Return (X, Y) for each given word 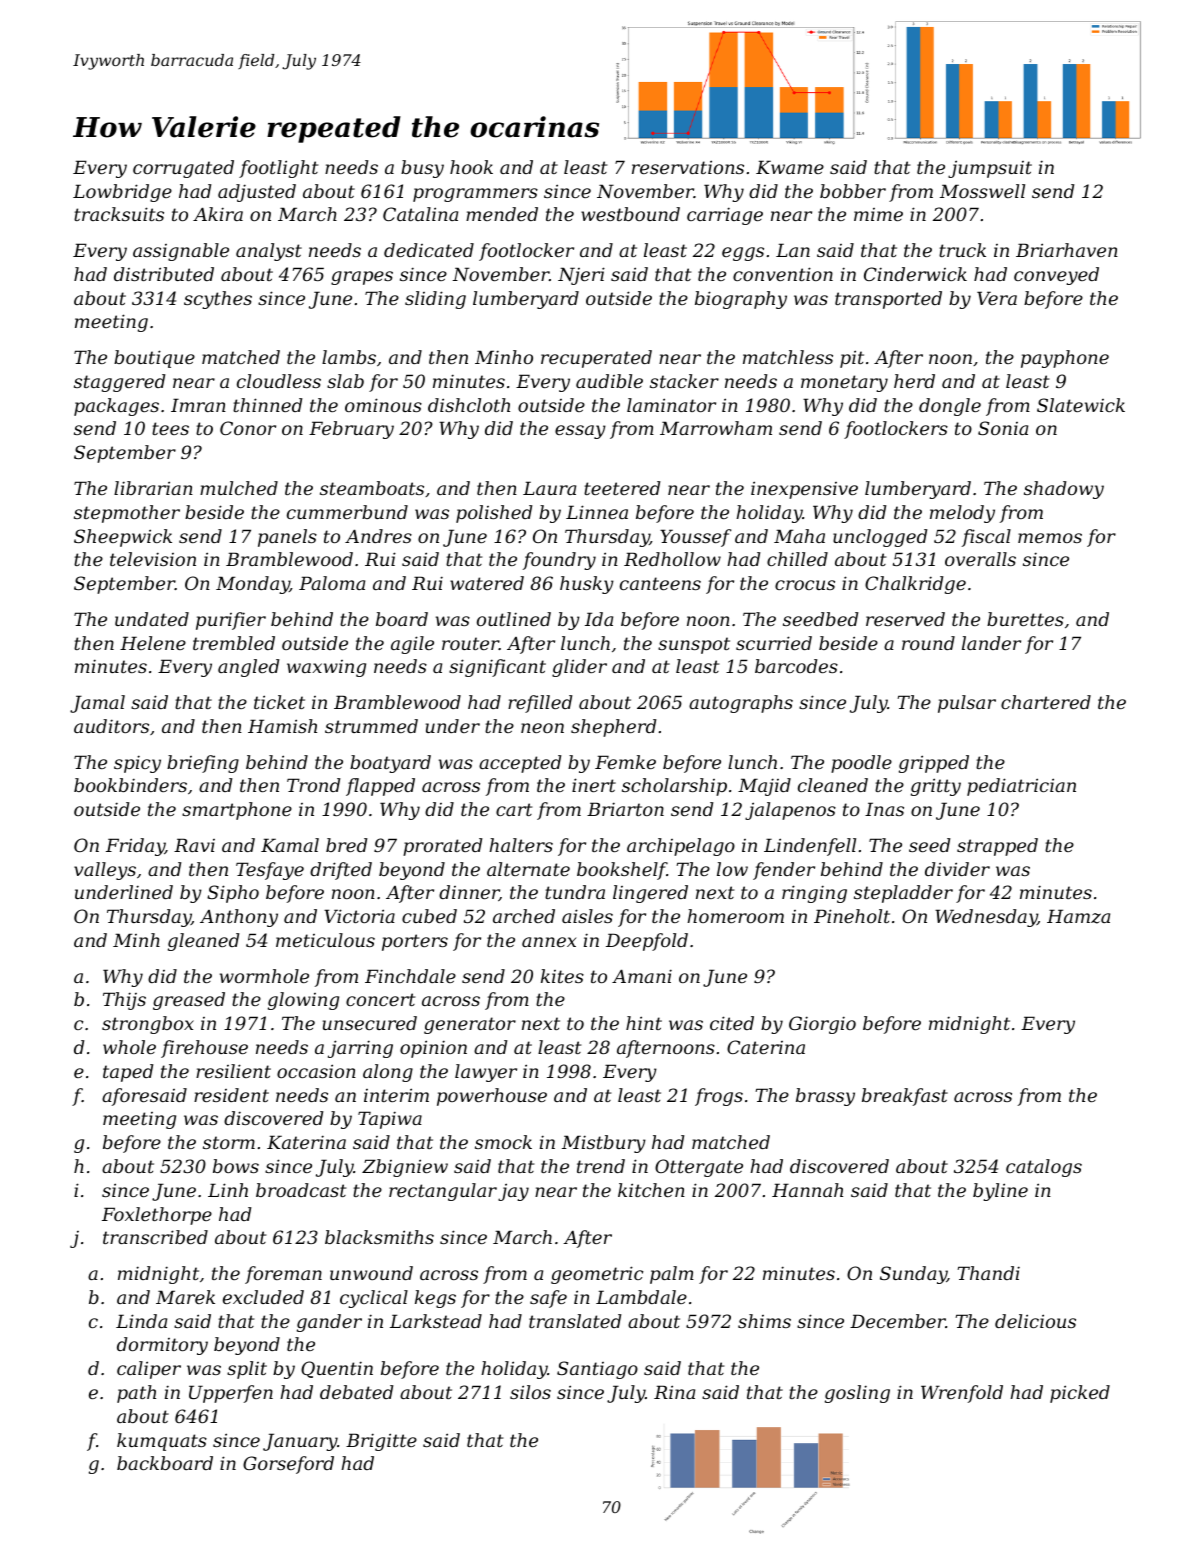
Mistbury (604, 1144)
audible (609, 381)
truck (962, 250)
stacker (684, 381)
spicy (137, 764)
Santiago (597, 1370)
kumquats (162, 1442)
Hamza (1078, 916)
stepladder (903, 894)
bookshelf (622, 871)
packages (116, 407)
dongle (950, 407)
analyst (269, 252)
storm (229, 1142)
